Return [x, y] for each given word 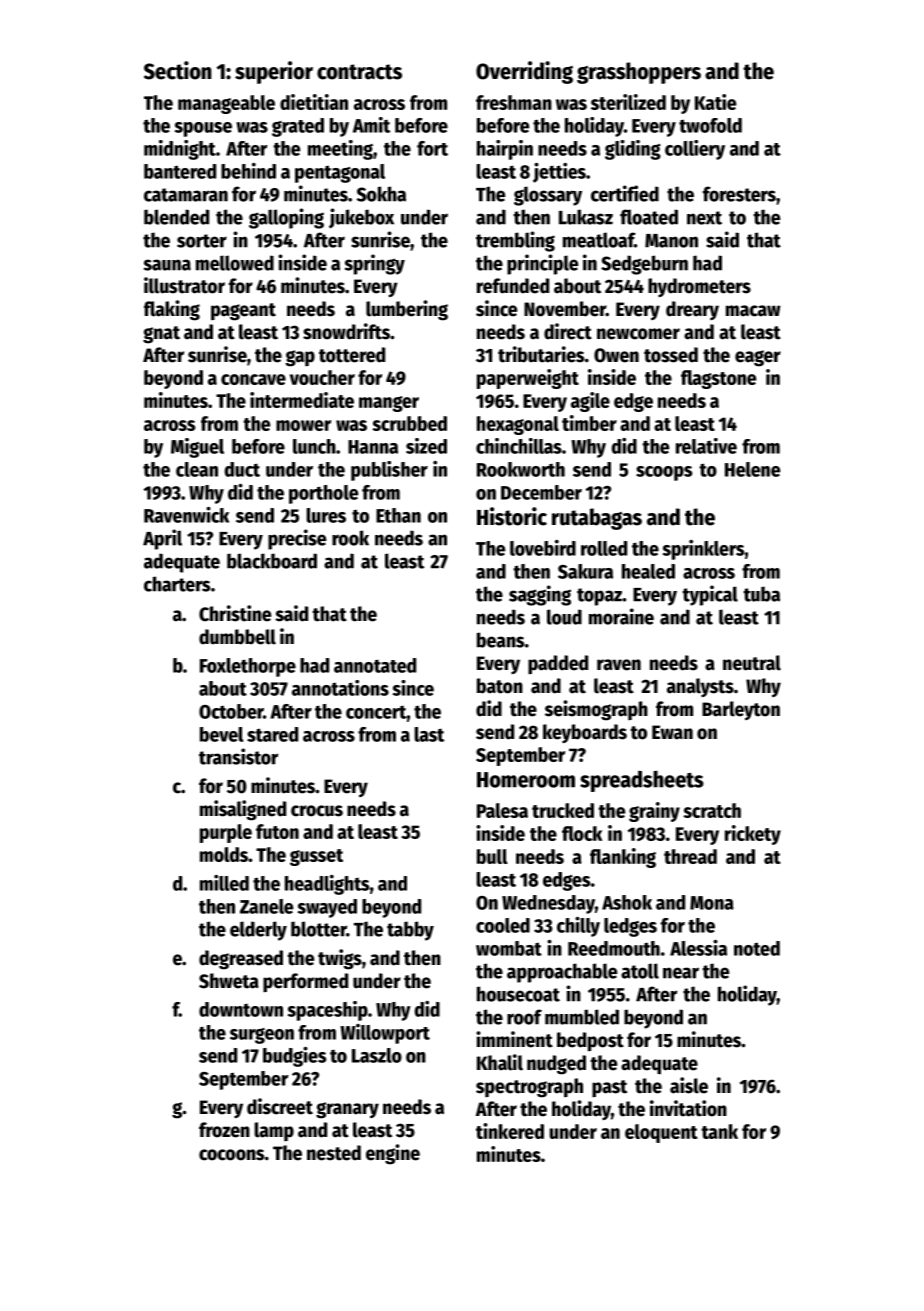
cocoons [231, 1155]
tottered [352, 355]
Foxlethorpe [248, 667]
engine [393, 1154]
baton [500, 686]
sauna [167, 265]
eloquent [661, 1133]
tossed [671, 355]
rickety [753, 835]
